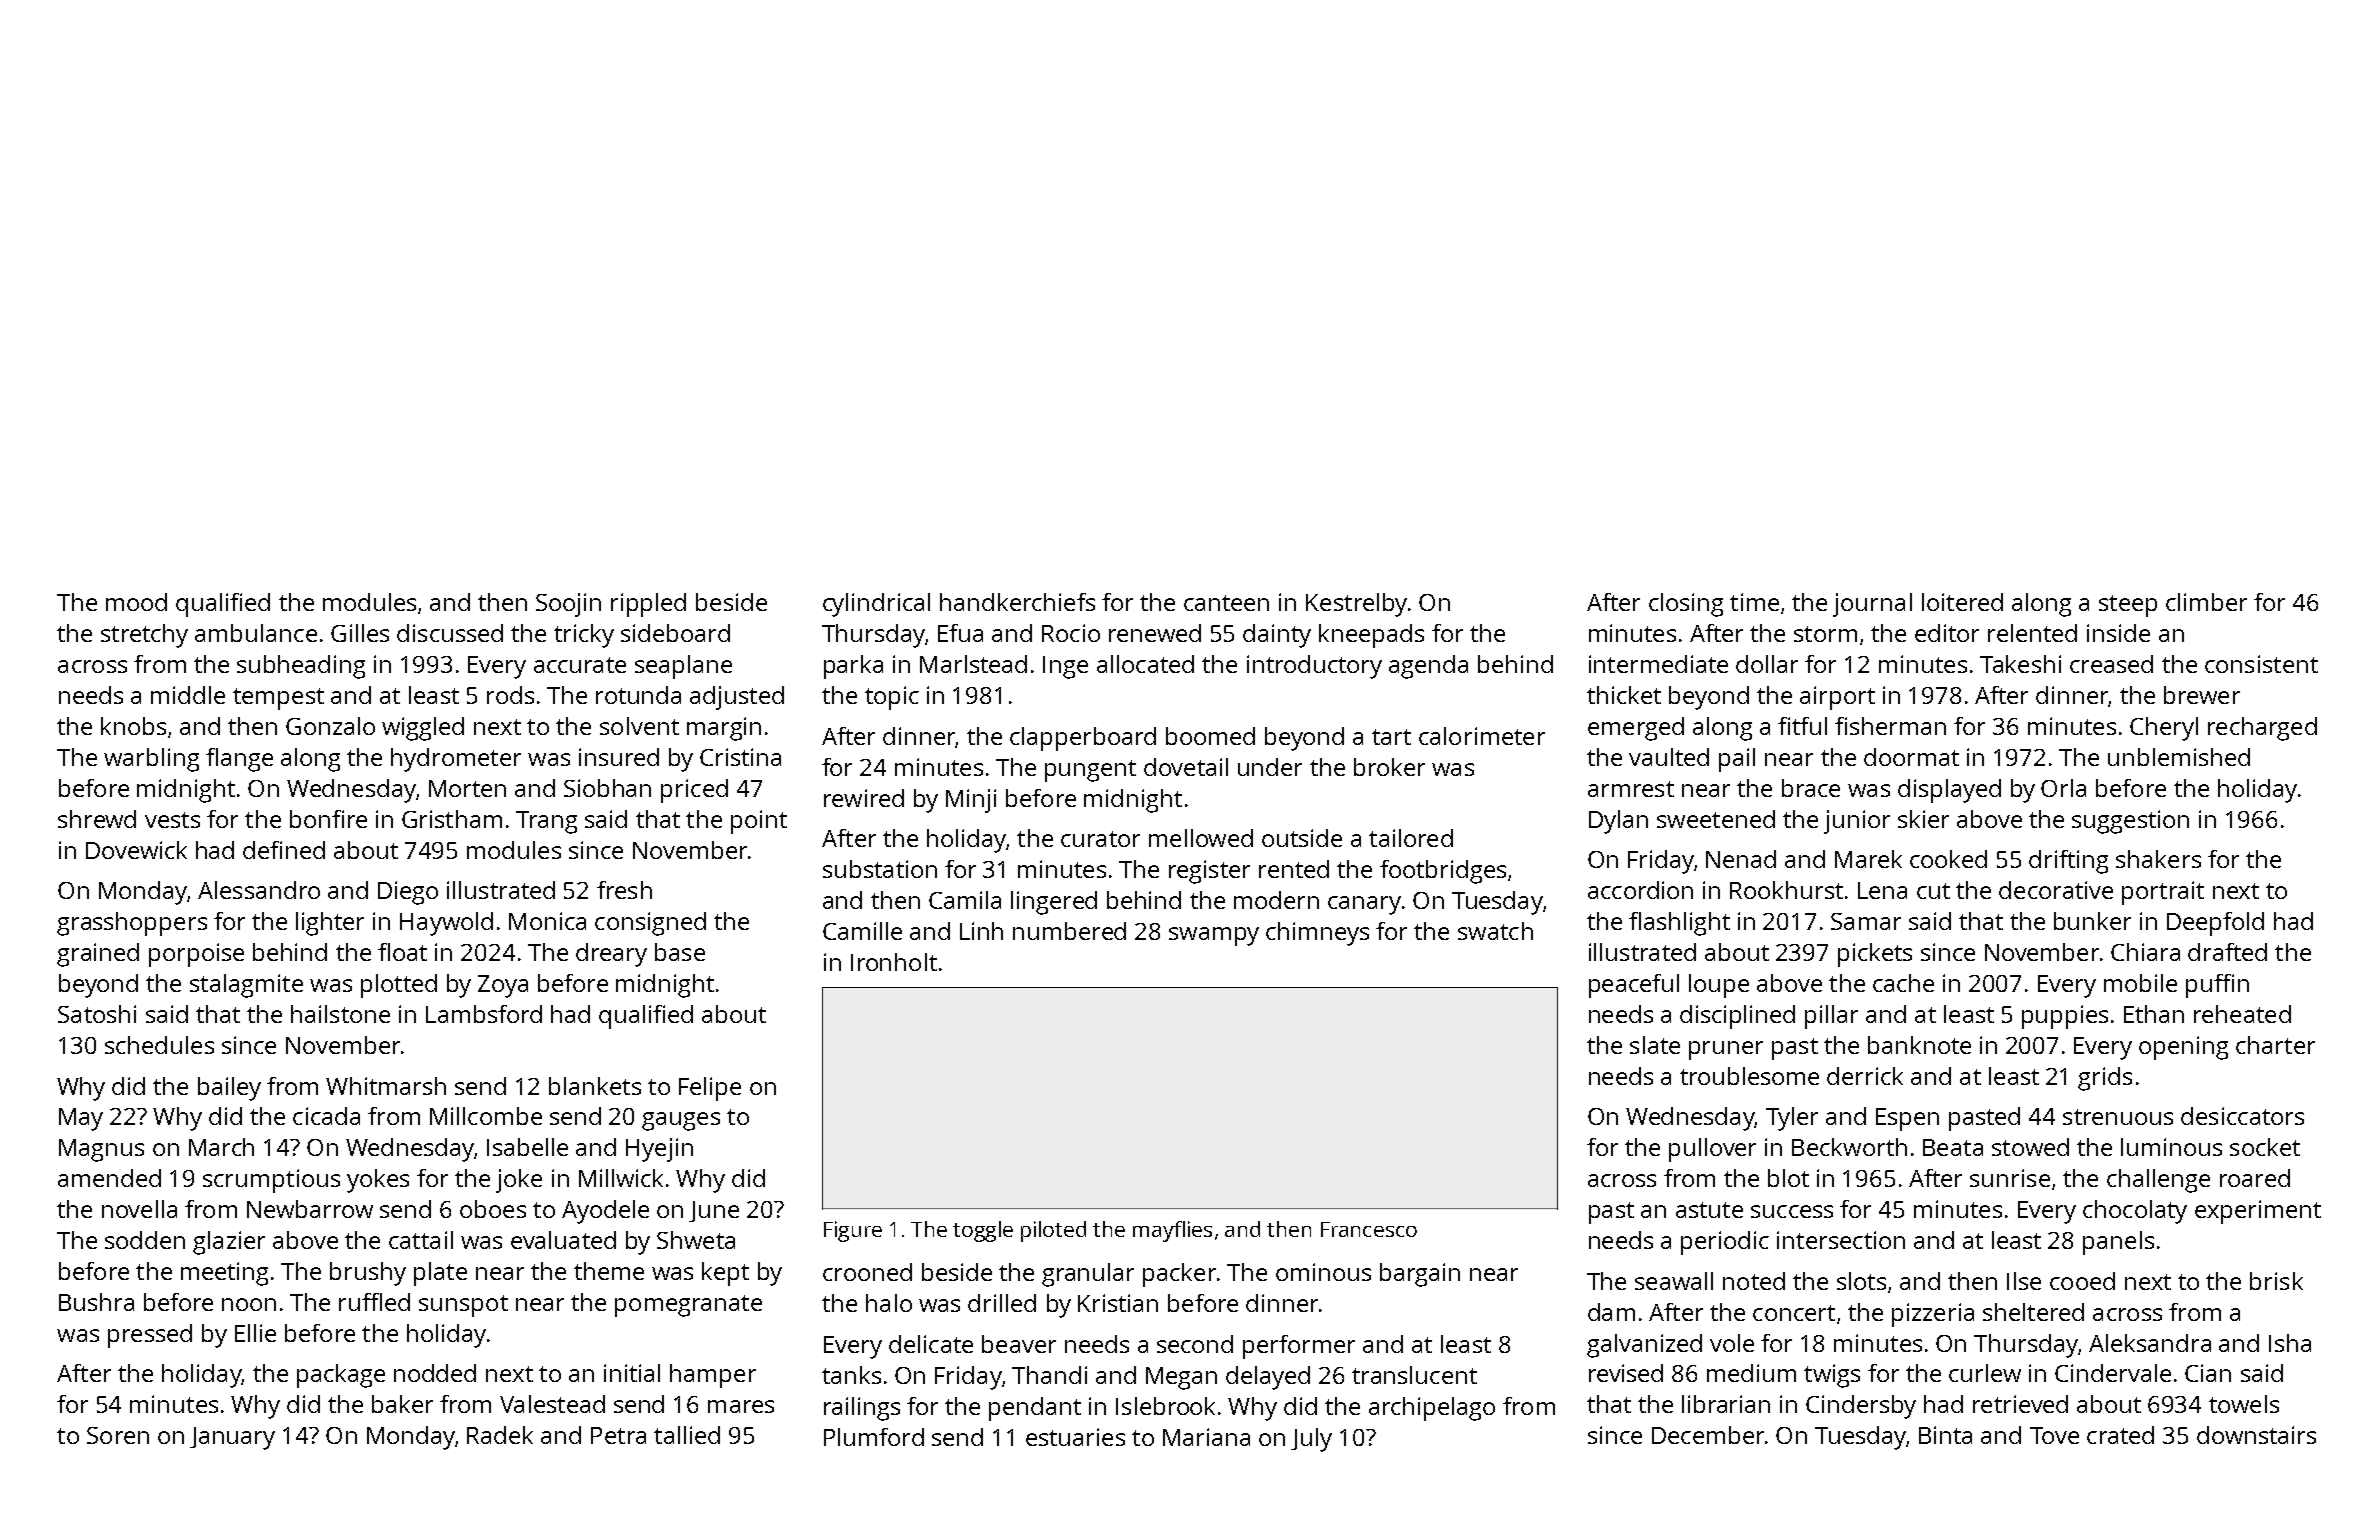 The width and height of the screenshot is (2380, 1540). I want to click on allocated, so click(1145, 664).
